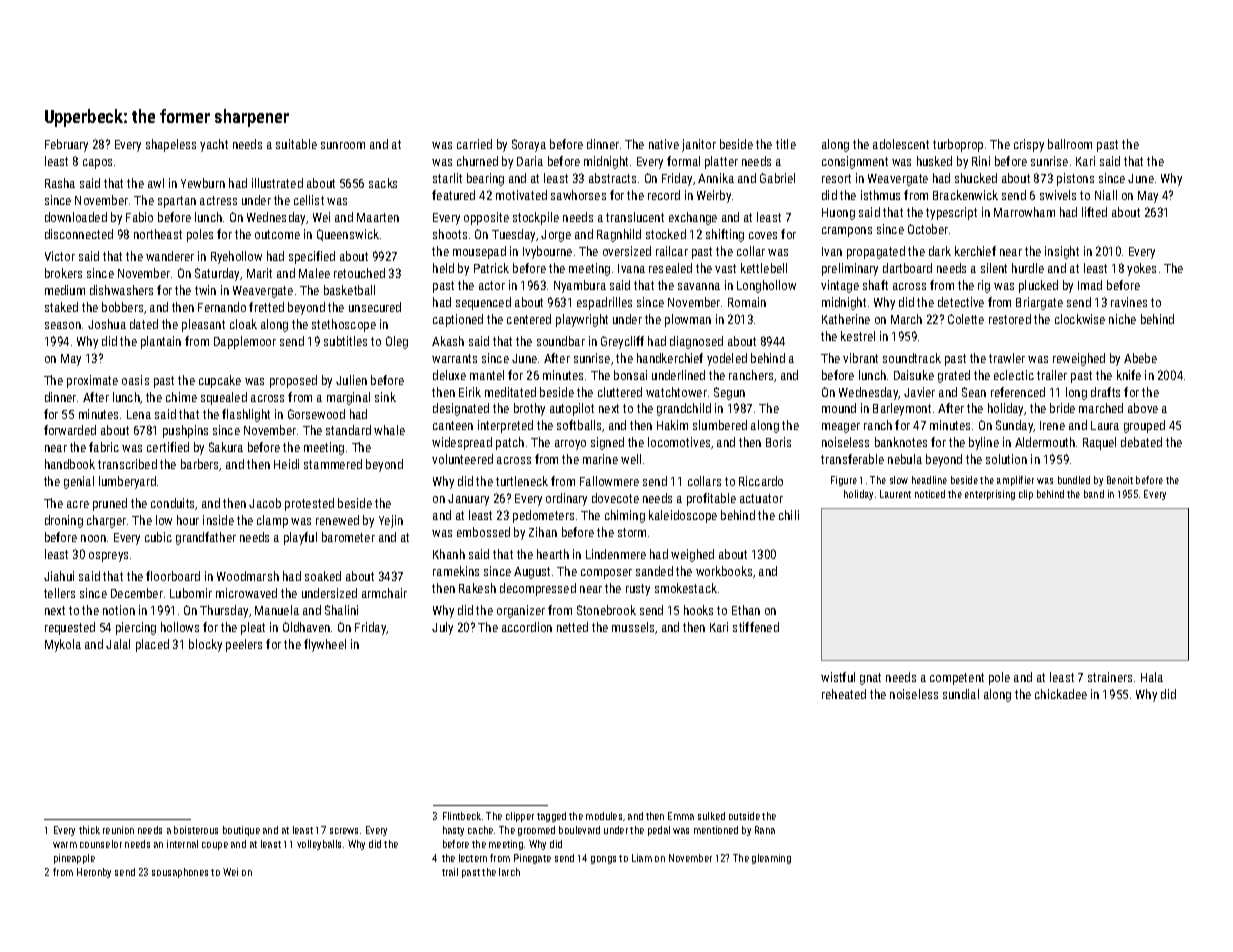 Image resolution: width=1233 pixels, height=952 pixels. What do you see at coordinates (771, 859) in the screenshot?
I see `gleaming` at bounding box center [771, 859].
